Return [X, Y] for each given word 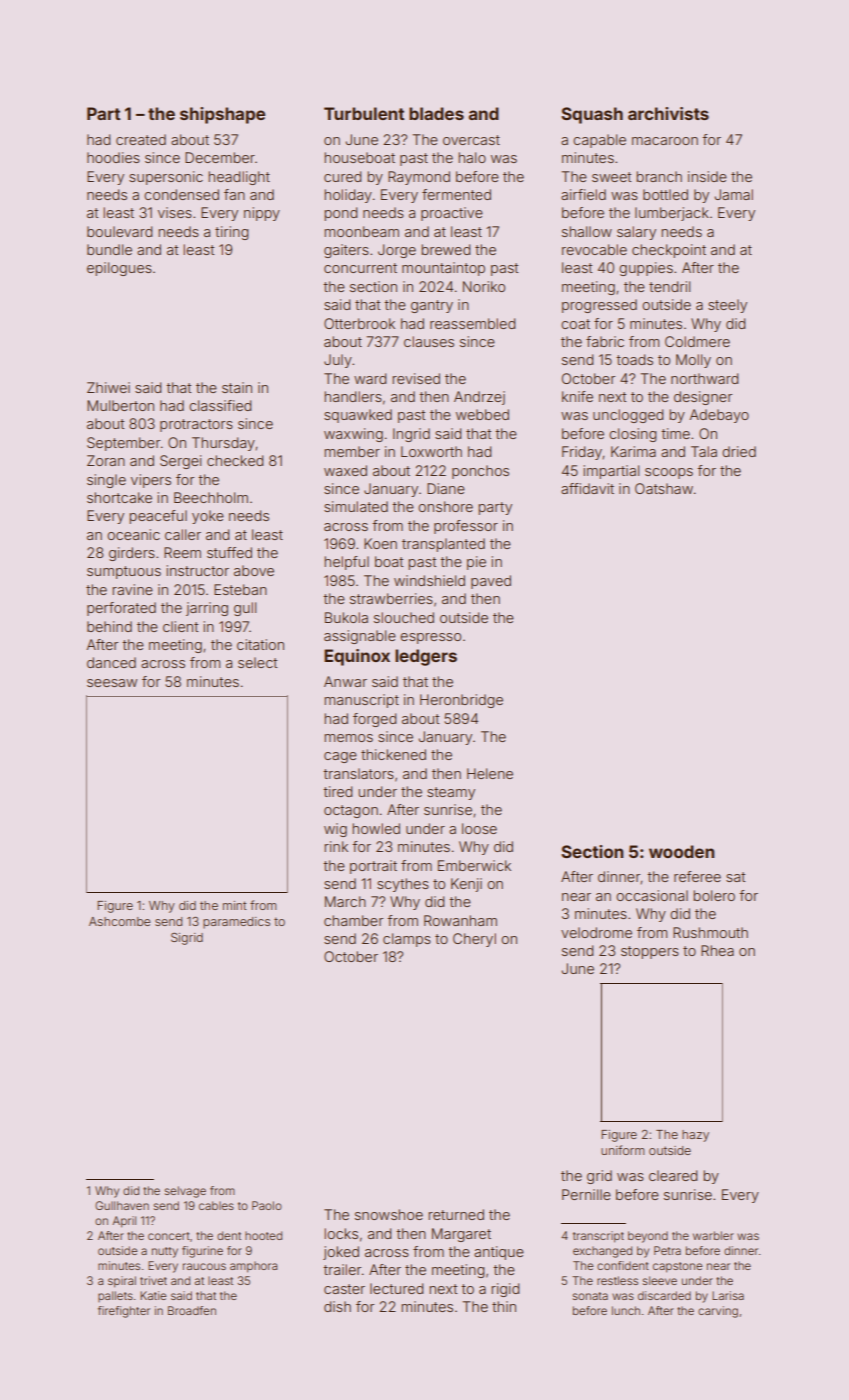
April [124, 1222]
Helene [490, 773]
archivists [668, 113]
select [258, 662]
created [141, 139]
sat [736, 877]
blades [436, 113]
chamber [353, 920]
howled [376, 828]
